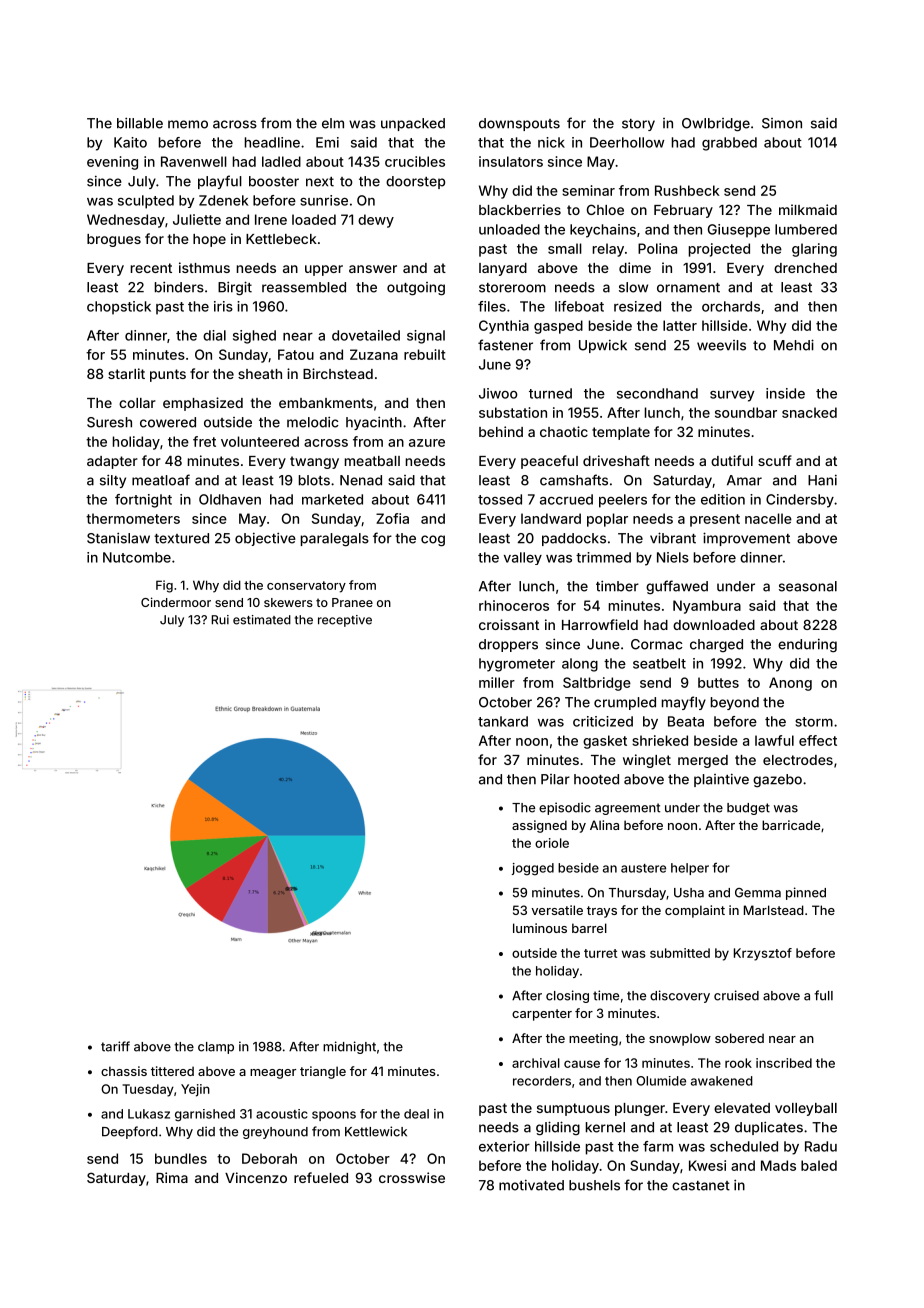 This screenshot has width=924, height=1308. What do you see at coordinates (374, 354) in the screenshot?
I see `Zuzana` at bounding box center [374, 354].
